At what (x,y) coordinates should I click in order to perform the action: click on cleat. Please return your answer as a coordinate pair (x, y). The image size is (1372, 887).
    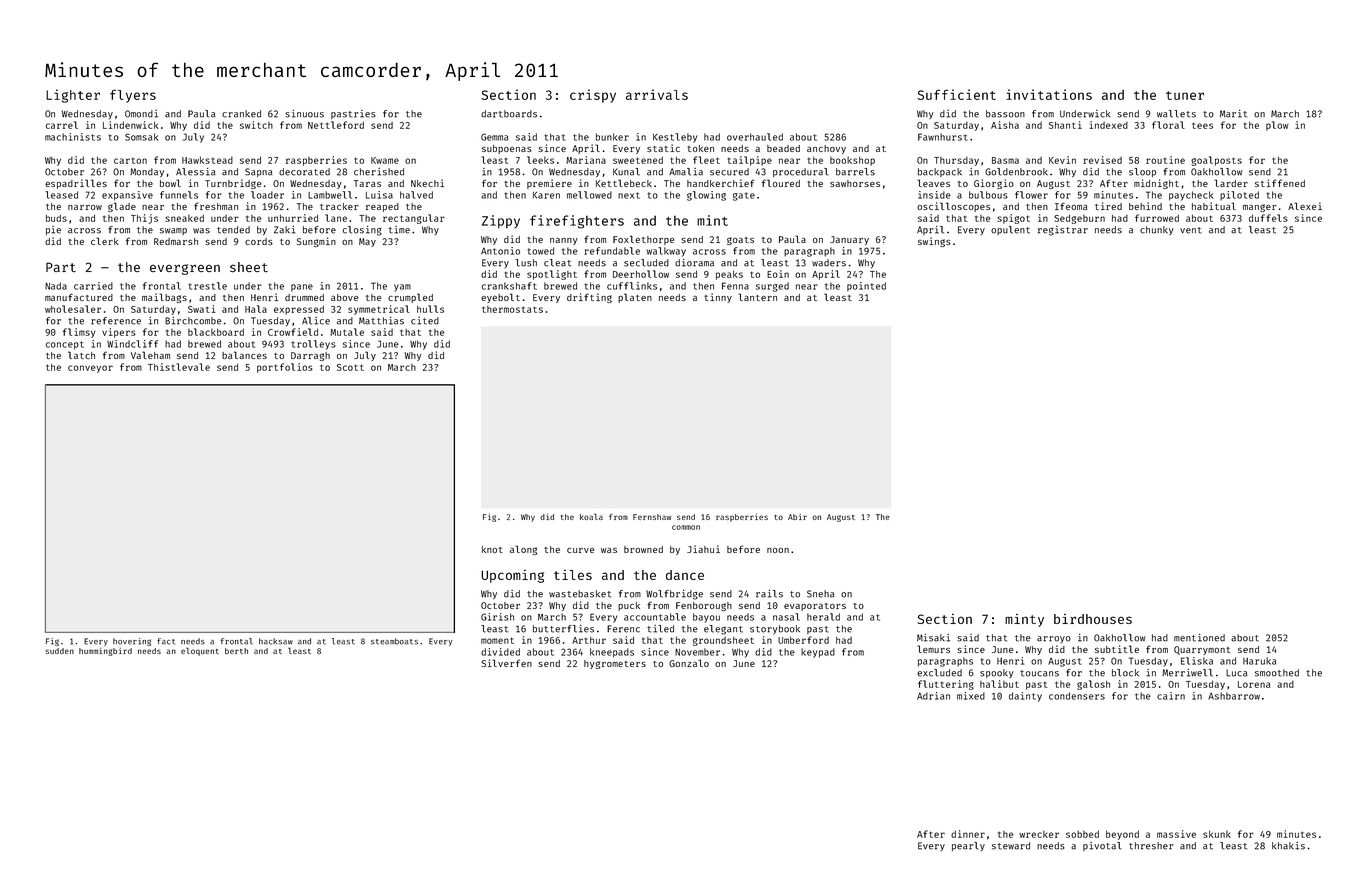
    Looking at the image, I should click on (557, 263).
